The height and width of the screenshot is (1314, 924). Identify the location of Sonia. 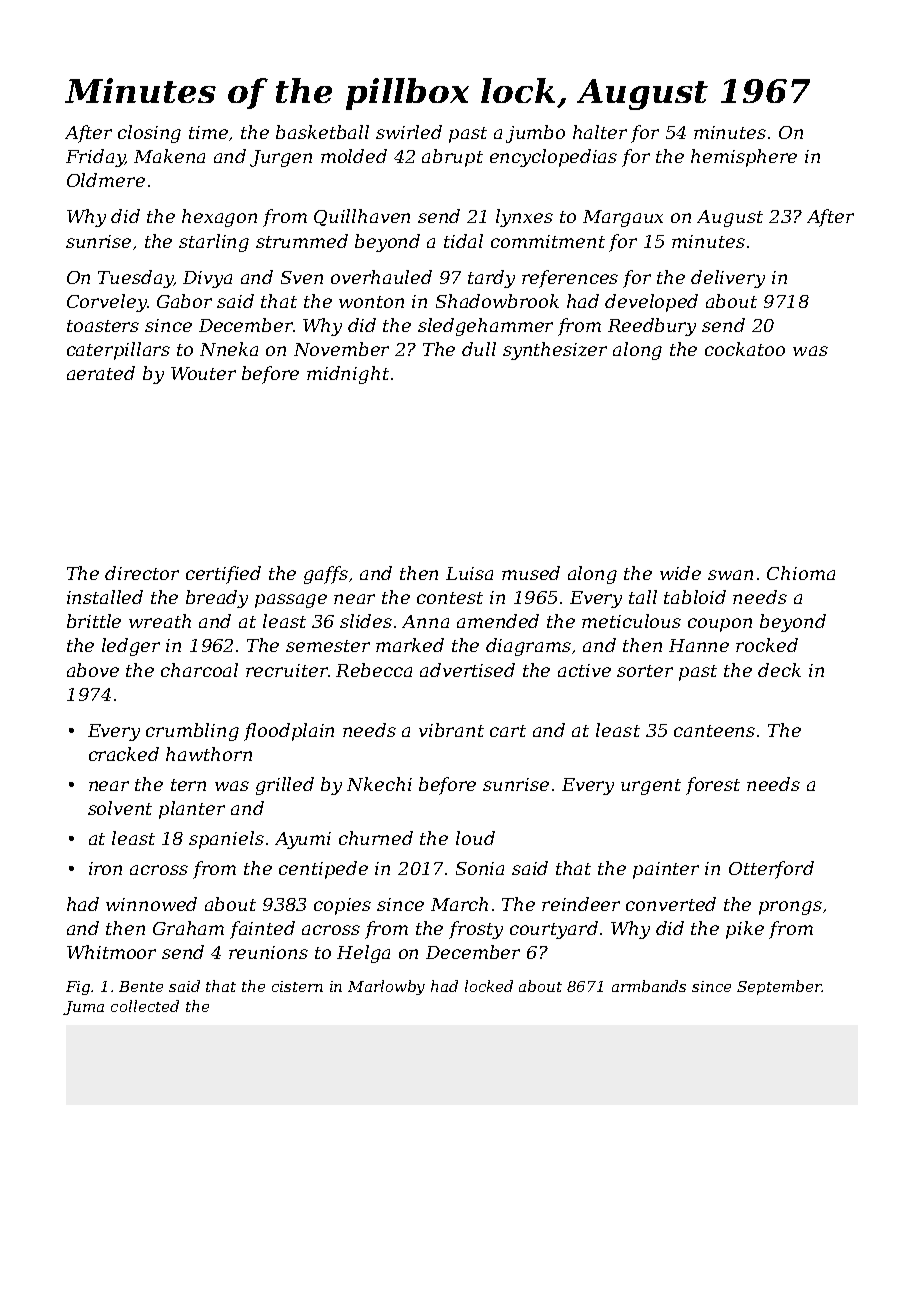
(480, 868).
